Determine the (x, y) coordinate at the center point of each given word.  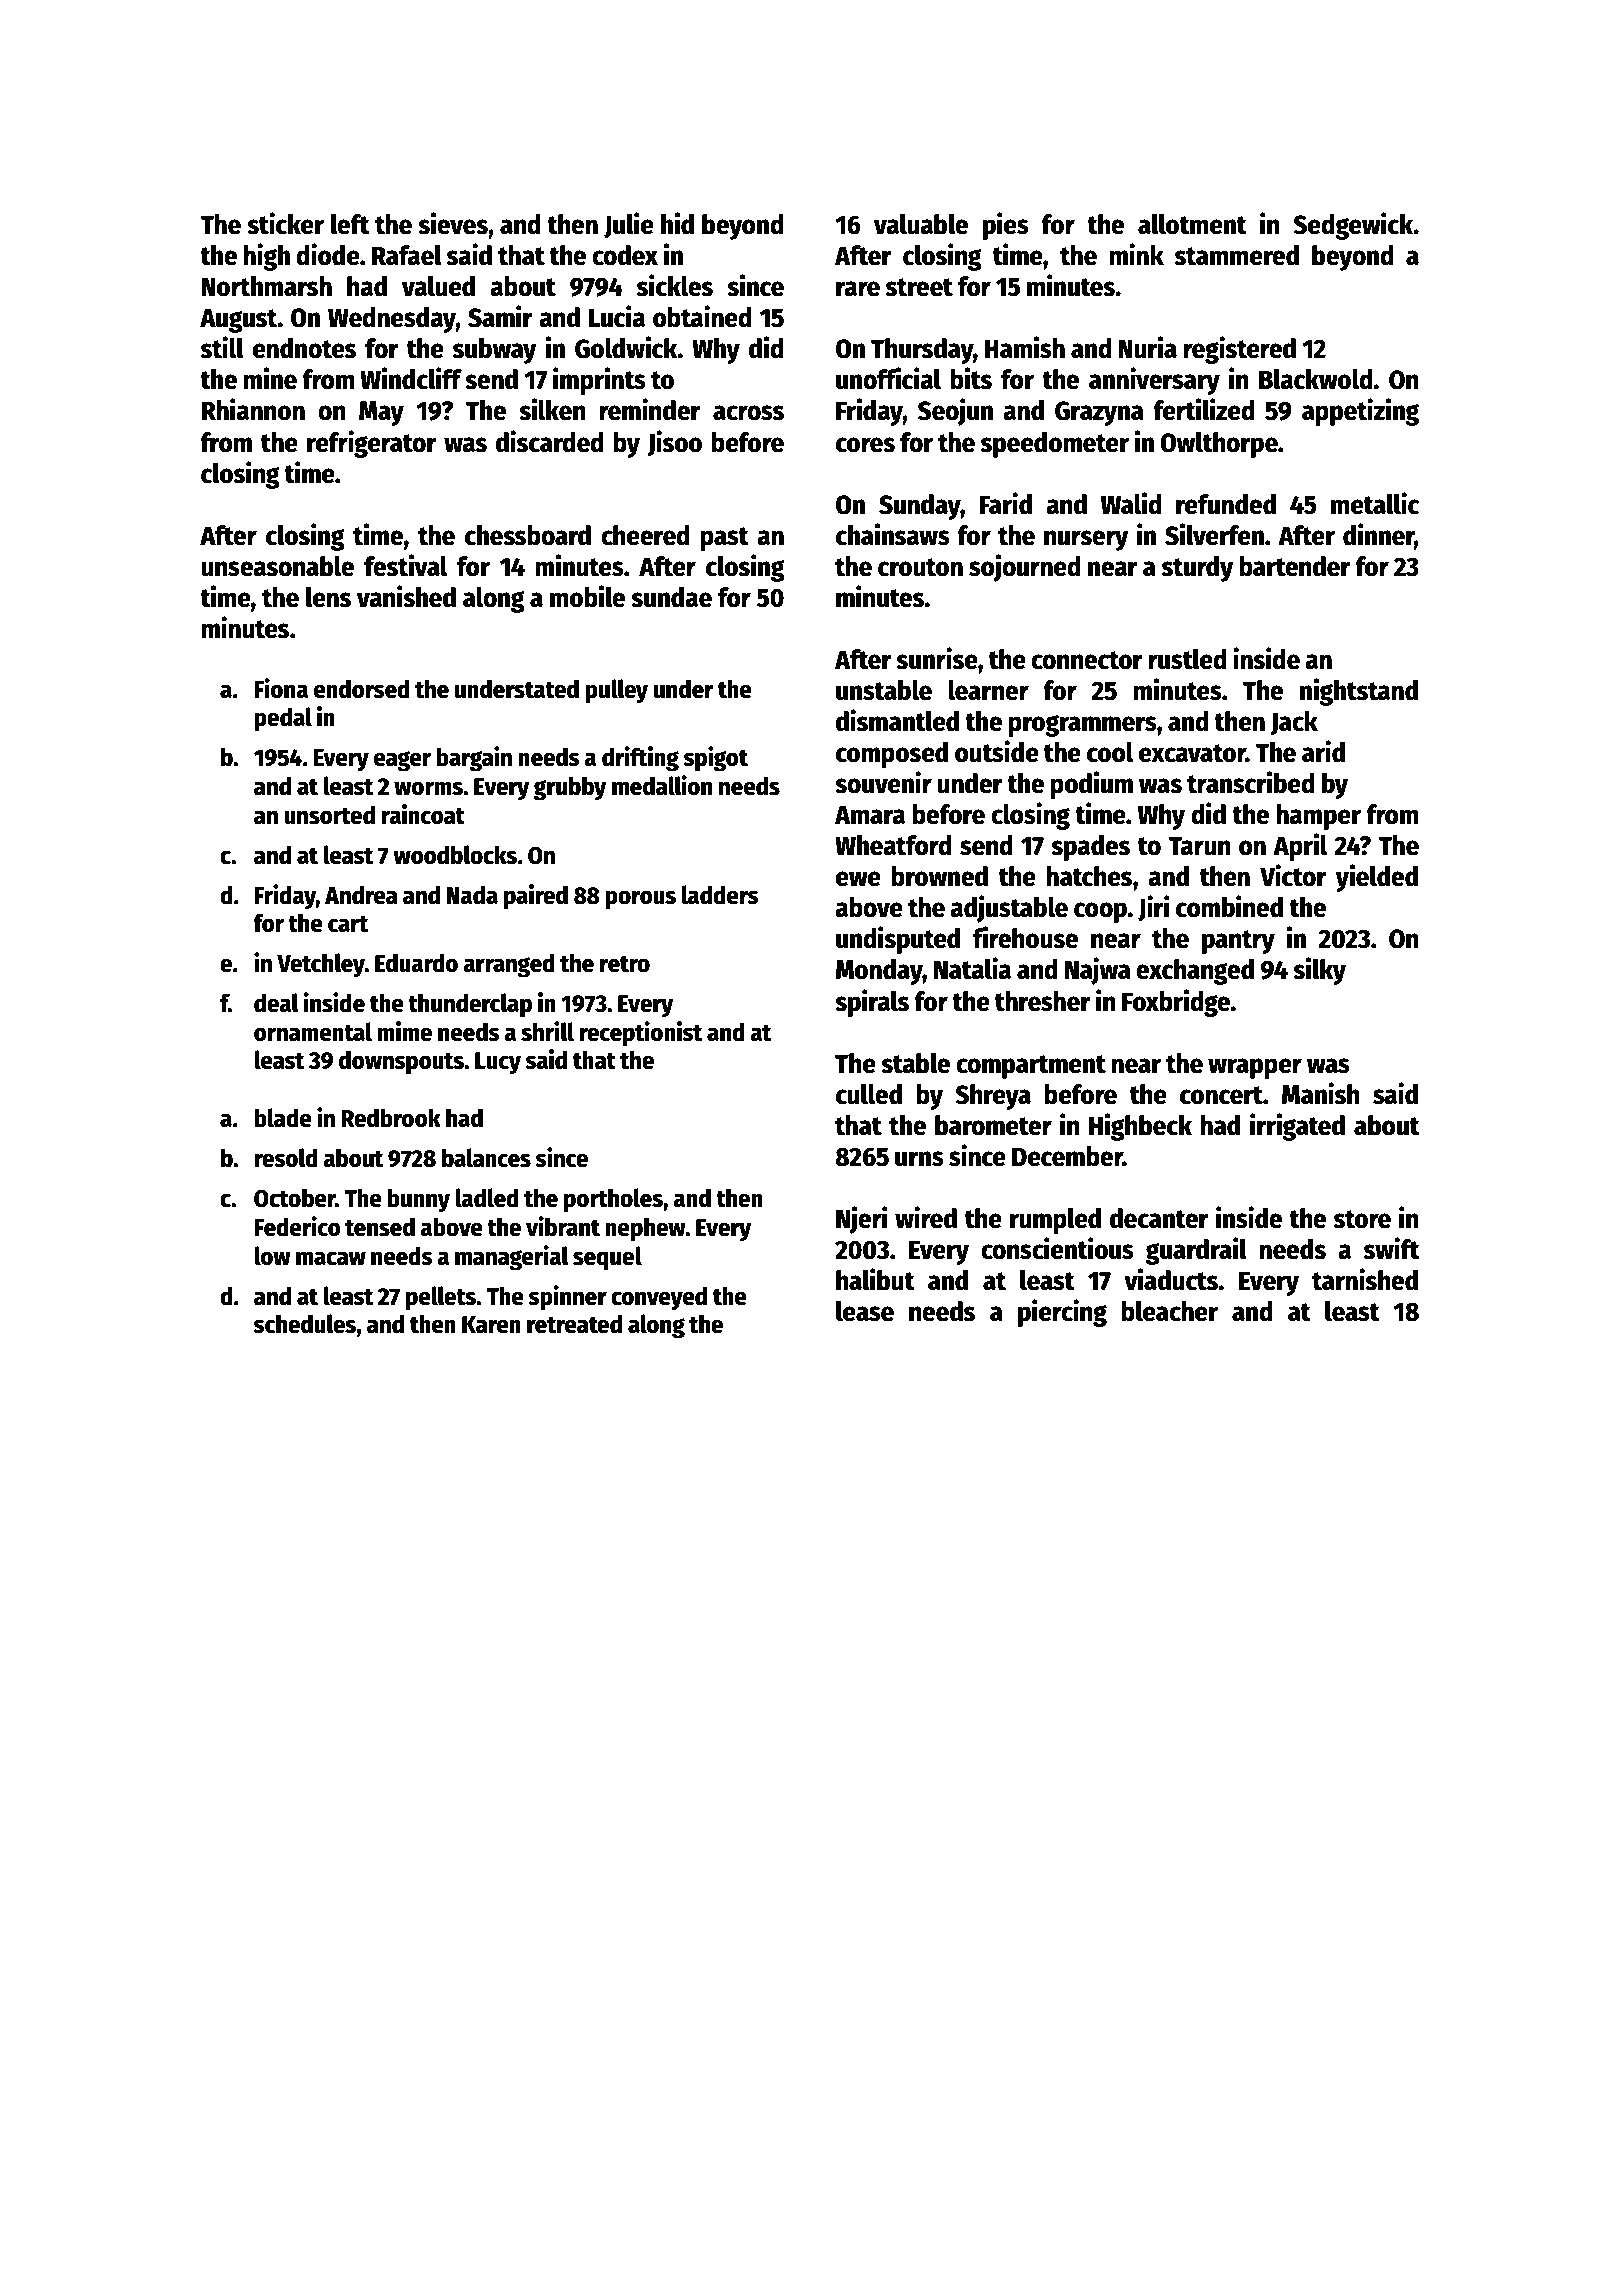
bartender (1295, 566)
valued (438, 286)
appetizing (1360, 412)
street (919, 287)
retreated (574, 1324)
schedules (304, 1324)
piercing (1062, 1313)
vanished (406, 596)
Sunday (920, 507)
